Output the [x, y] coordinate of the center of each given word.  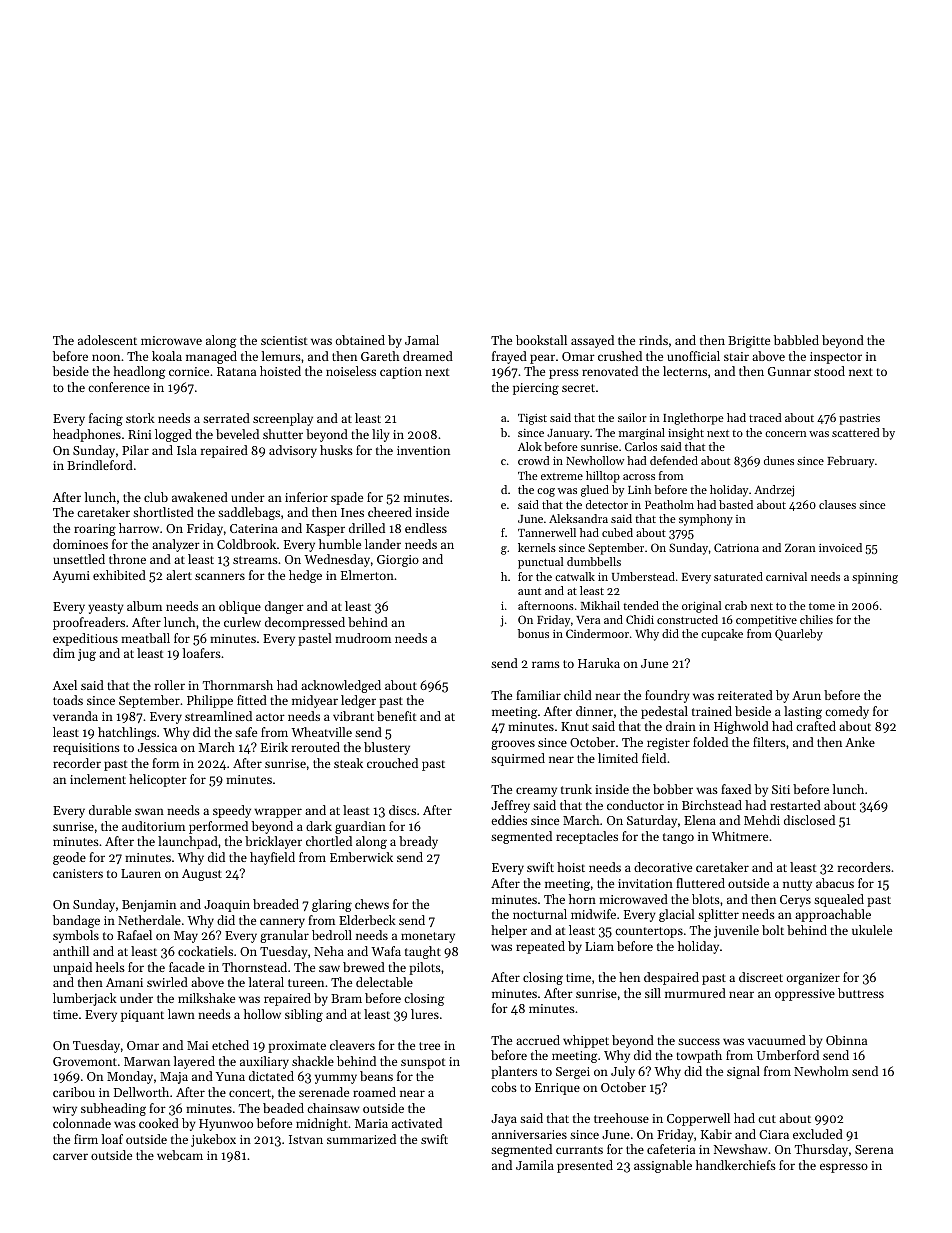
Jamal [422, 340]
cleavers [352, 1045]
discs [402, 810]
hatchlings [127, 733]
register [668, 744]
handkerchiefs [736, 1165]
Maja [174, 1078]
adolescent [107, 340]
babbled [796, 340]
